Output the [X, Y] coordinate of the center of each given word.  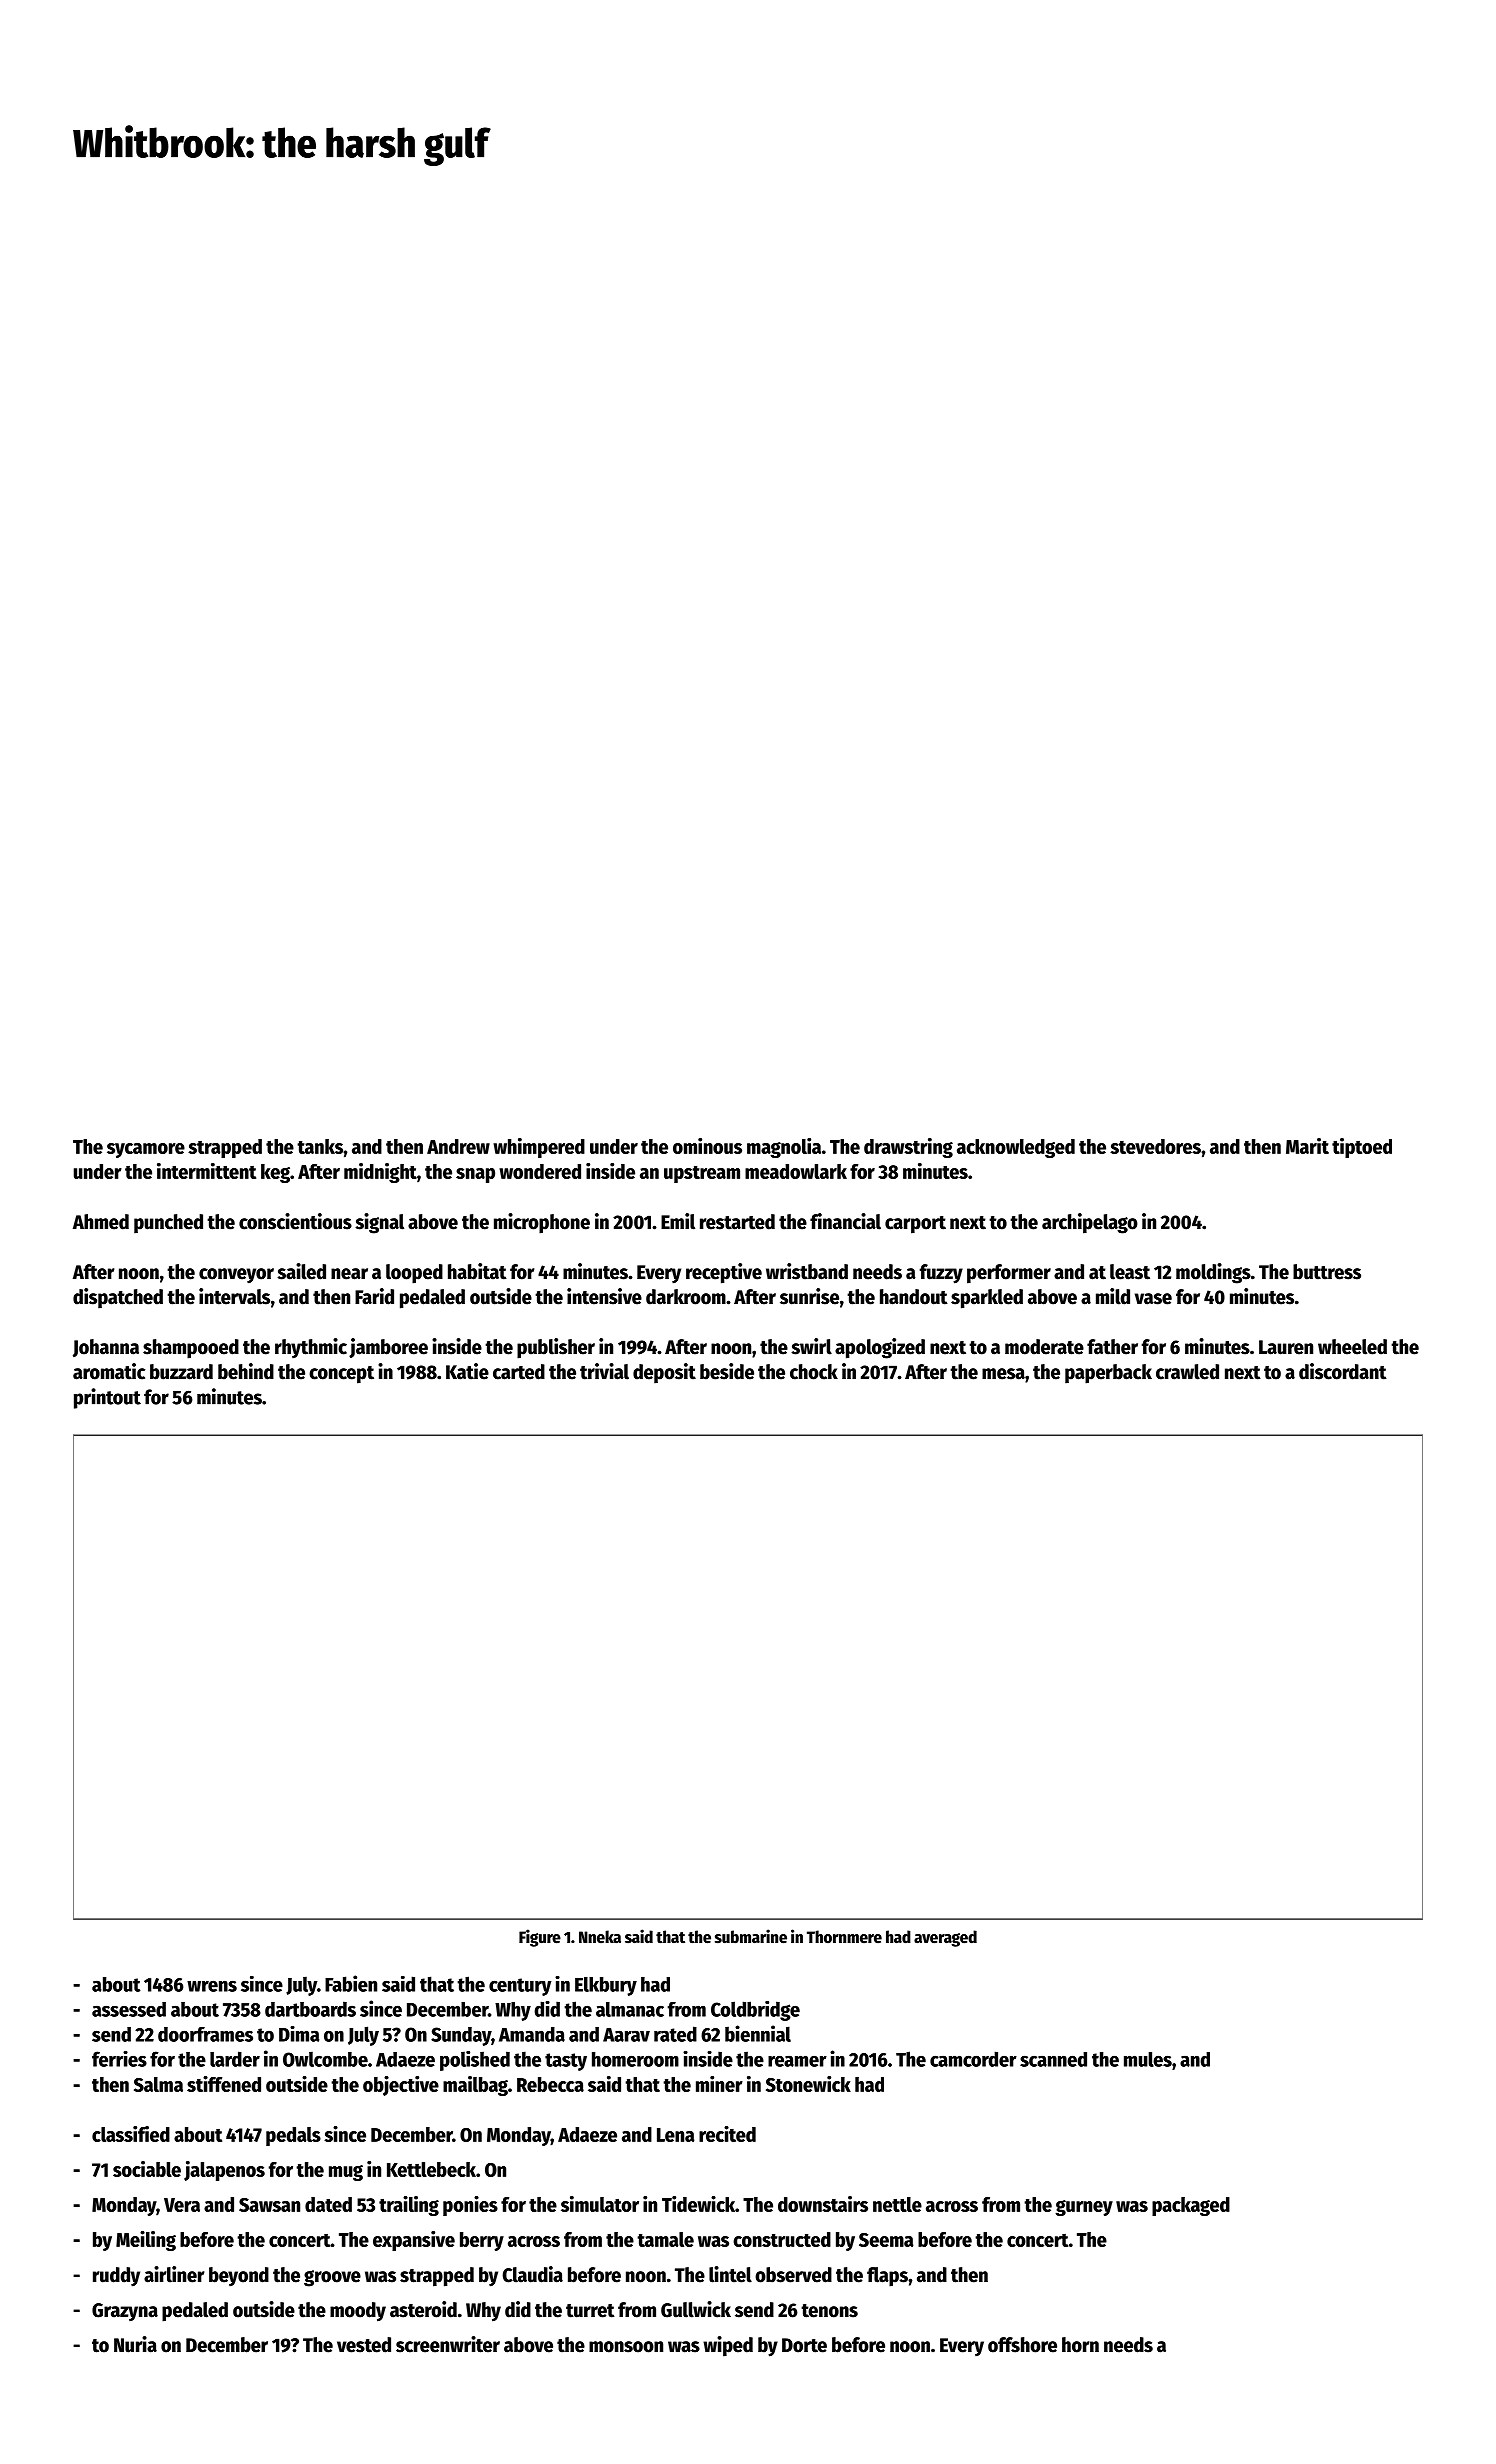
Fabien [351, 1983]
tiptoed [1362, 1148]
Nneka [600, 1937]
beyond [239, 2276]
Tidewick [698, 2204]
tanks [320, 1146]
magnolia [784, 1148]
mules [1148, 2059]
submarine [751, 1936]
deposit [664, 1373]
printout [107, 1398]
